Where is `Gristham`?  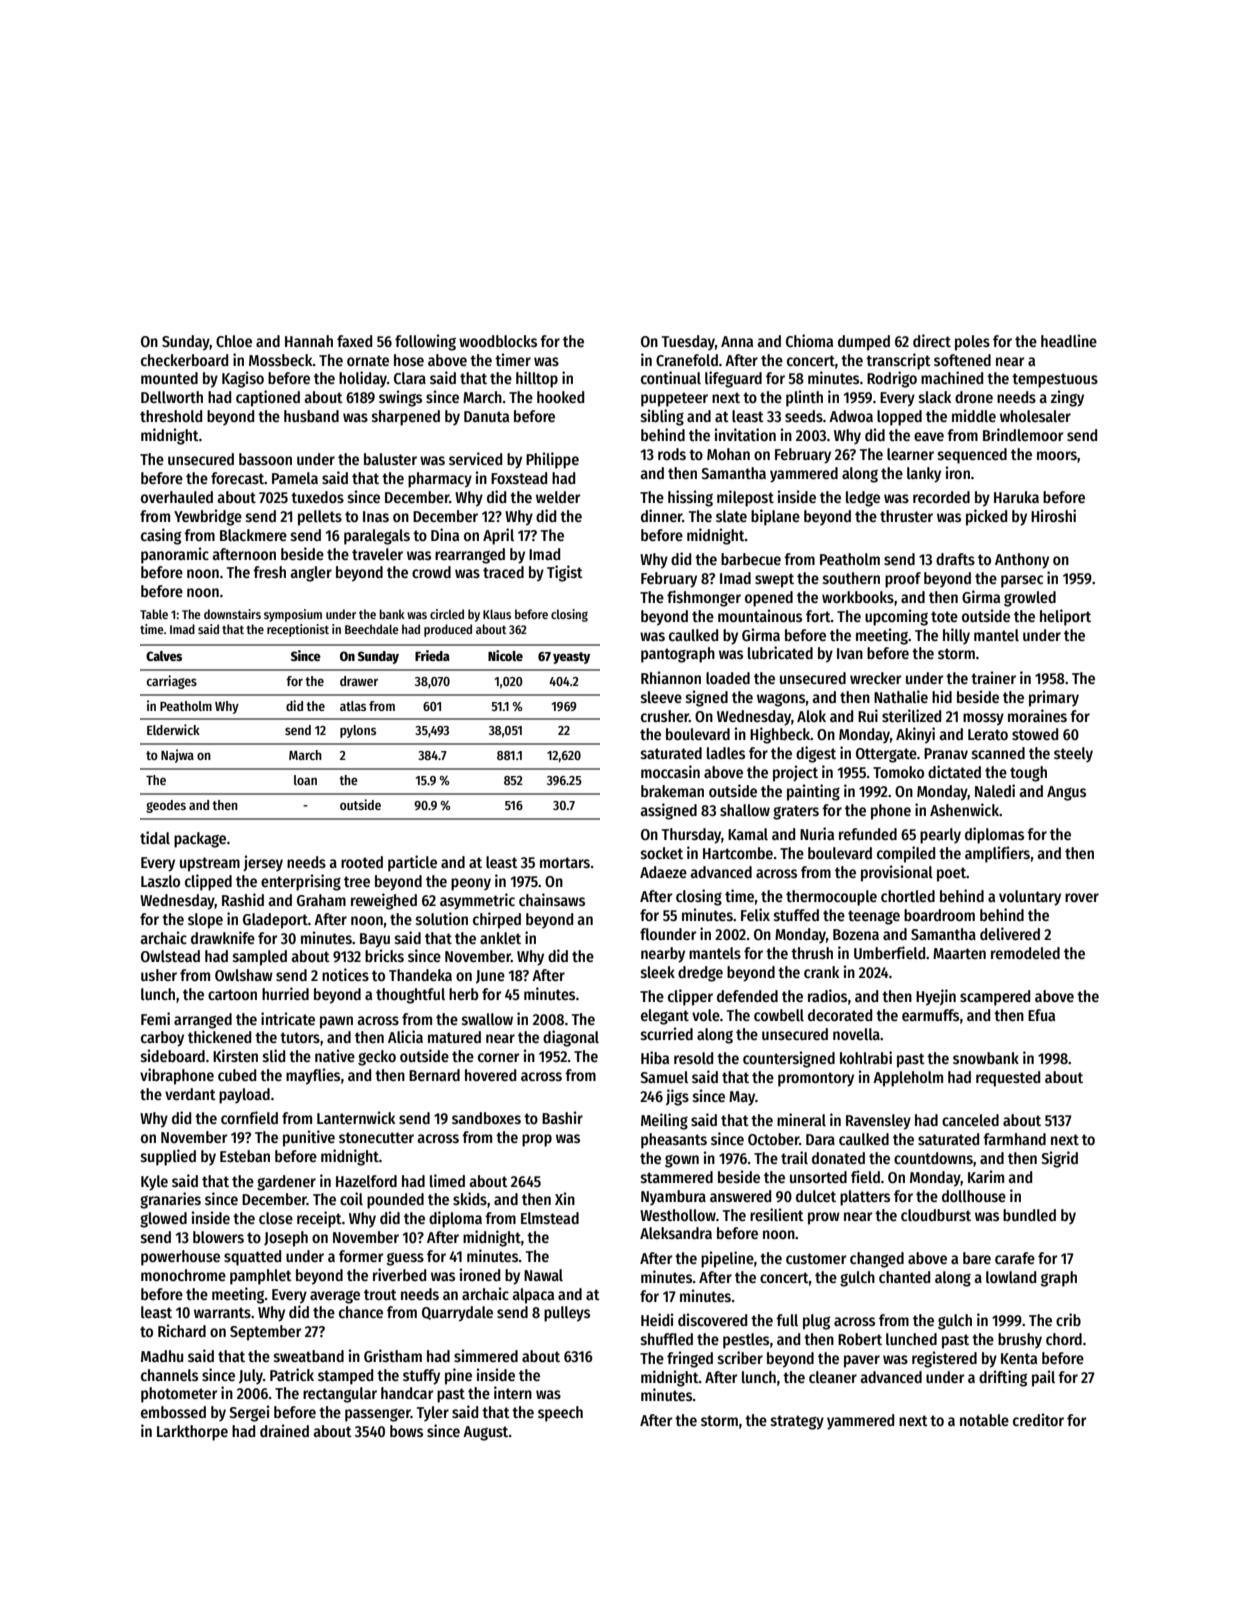
Gristham is located at coordinates (393, 1356).
